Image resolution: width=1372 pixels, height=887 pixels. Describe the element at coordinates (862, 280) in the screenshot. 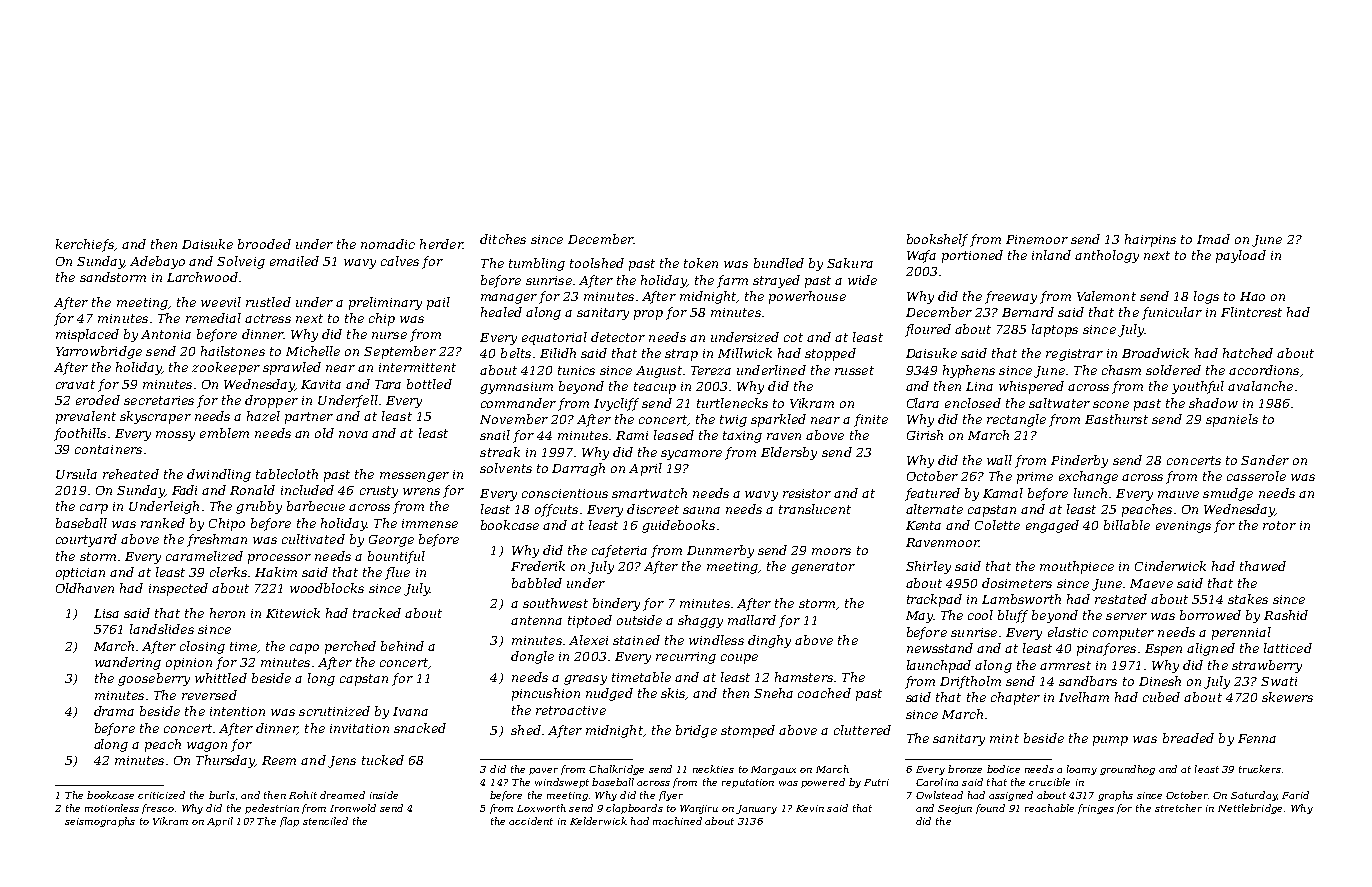

I see `wide` at that location.
